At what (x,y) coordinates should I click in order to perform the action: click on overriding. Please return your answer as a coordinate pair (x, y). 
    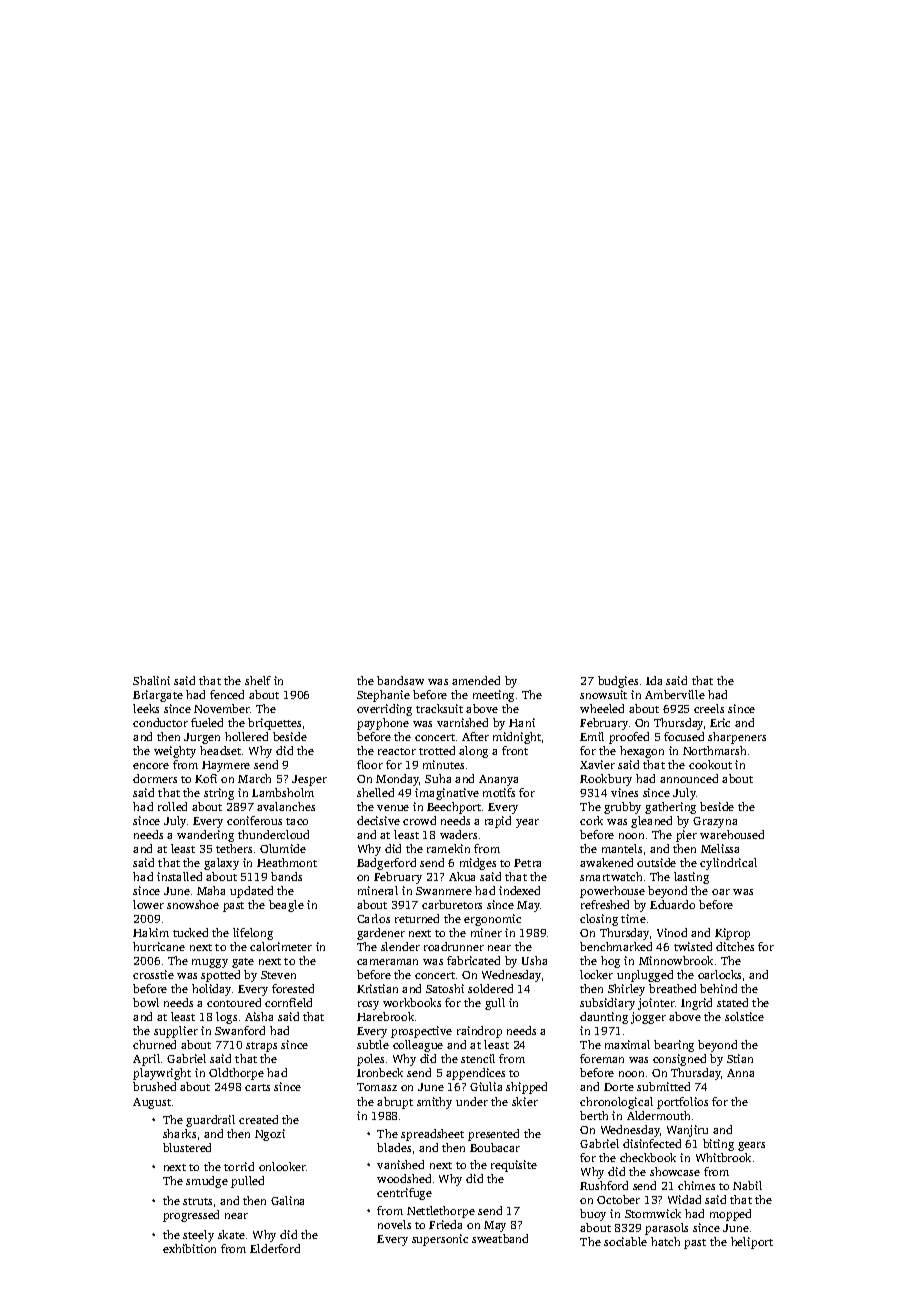
    Looking at the image, I should click on (384, 710).
